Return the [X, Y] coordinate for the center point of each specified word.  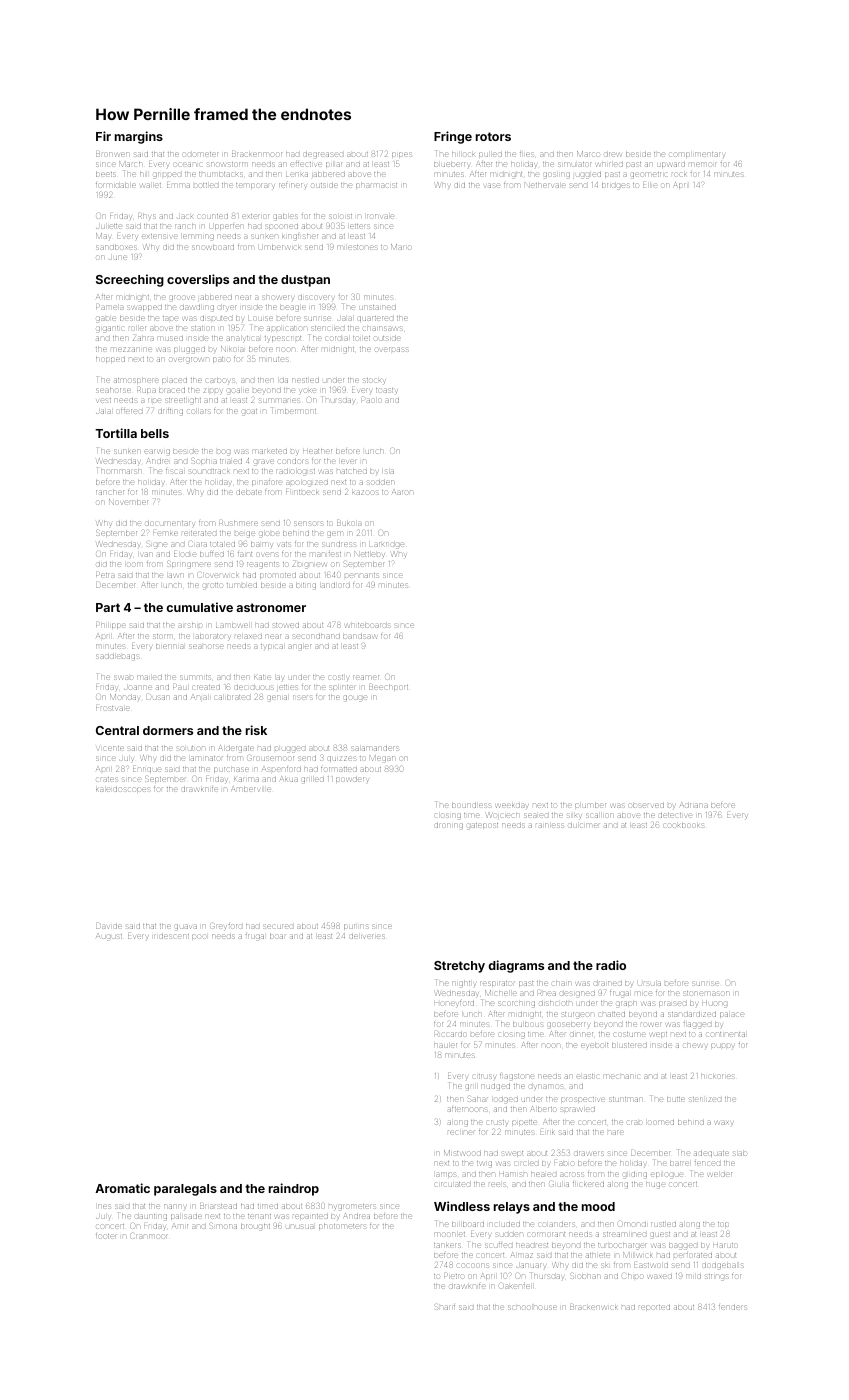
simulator [574, 164]
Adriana [694, 805]
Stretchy [459, 967]
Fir [103, 136]
